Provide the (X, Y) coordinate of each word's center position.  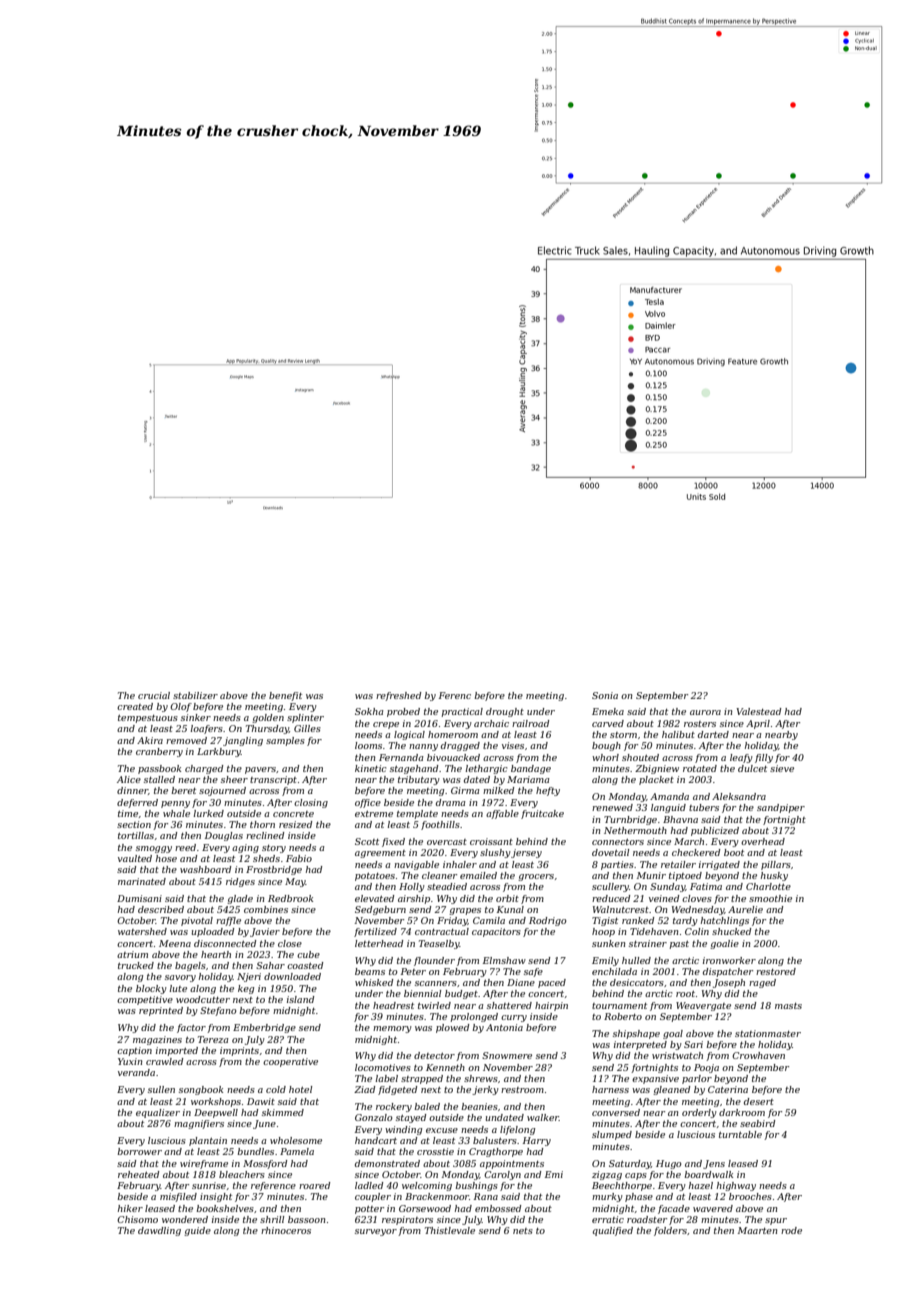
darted (713, 734)
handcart (376, 1140)
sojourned (222, 791)
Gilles (307, 728)
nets (523, 1231)
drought (505, 712)
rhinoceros (286, 1230)
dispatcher (728, 972)
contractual (442, 931)
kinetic (370, 768)
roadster (647, 1219)
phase (639, 1197)
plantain (208, 1141)
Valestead (758, 711)
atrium (132, 954)
